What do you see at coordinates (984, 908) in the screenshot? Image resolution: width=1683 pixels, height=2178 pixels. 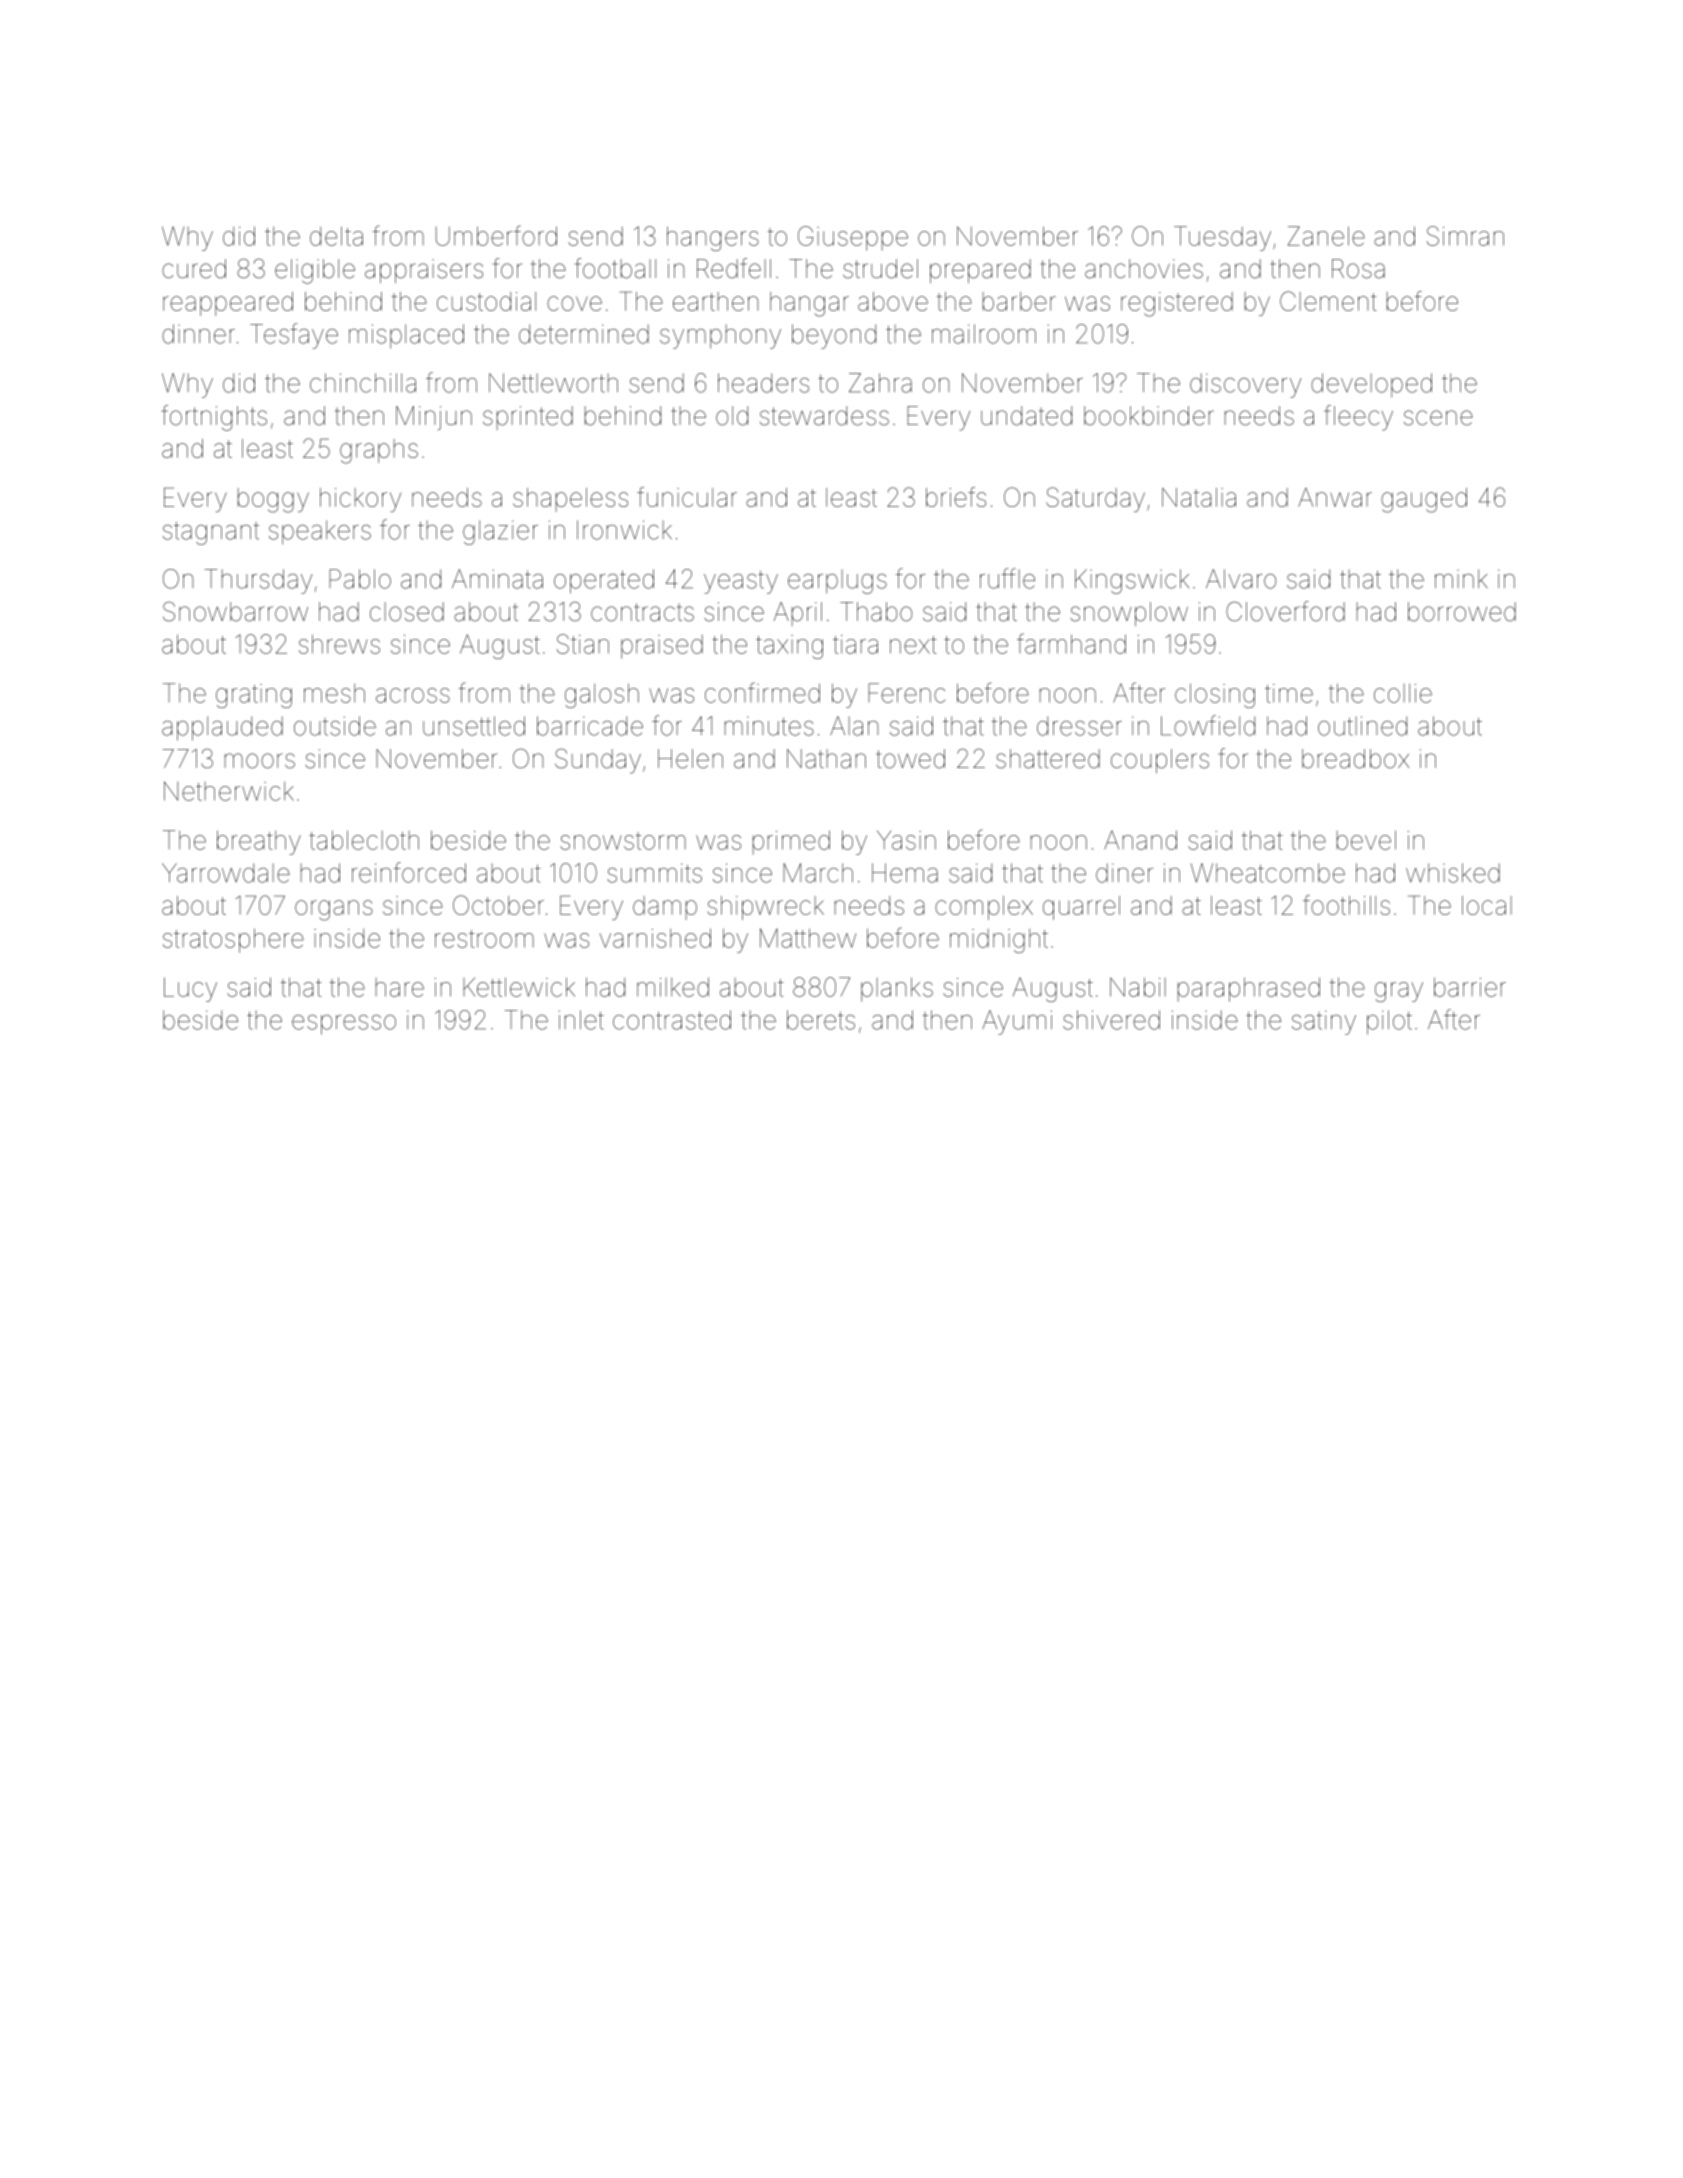 I see `complex` at bounding box center [984, 908].
